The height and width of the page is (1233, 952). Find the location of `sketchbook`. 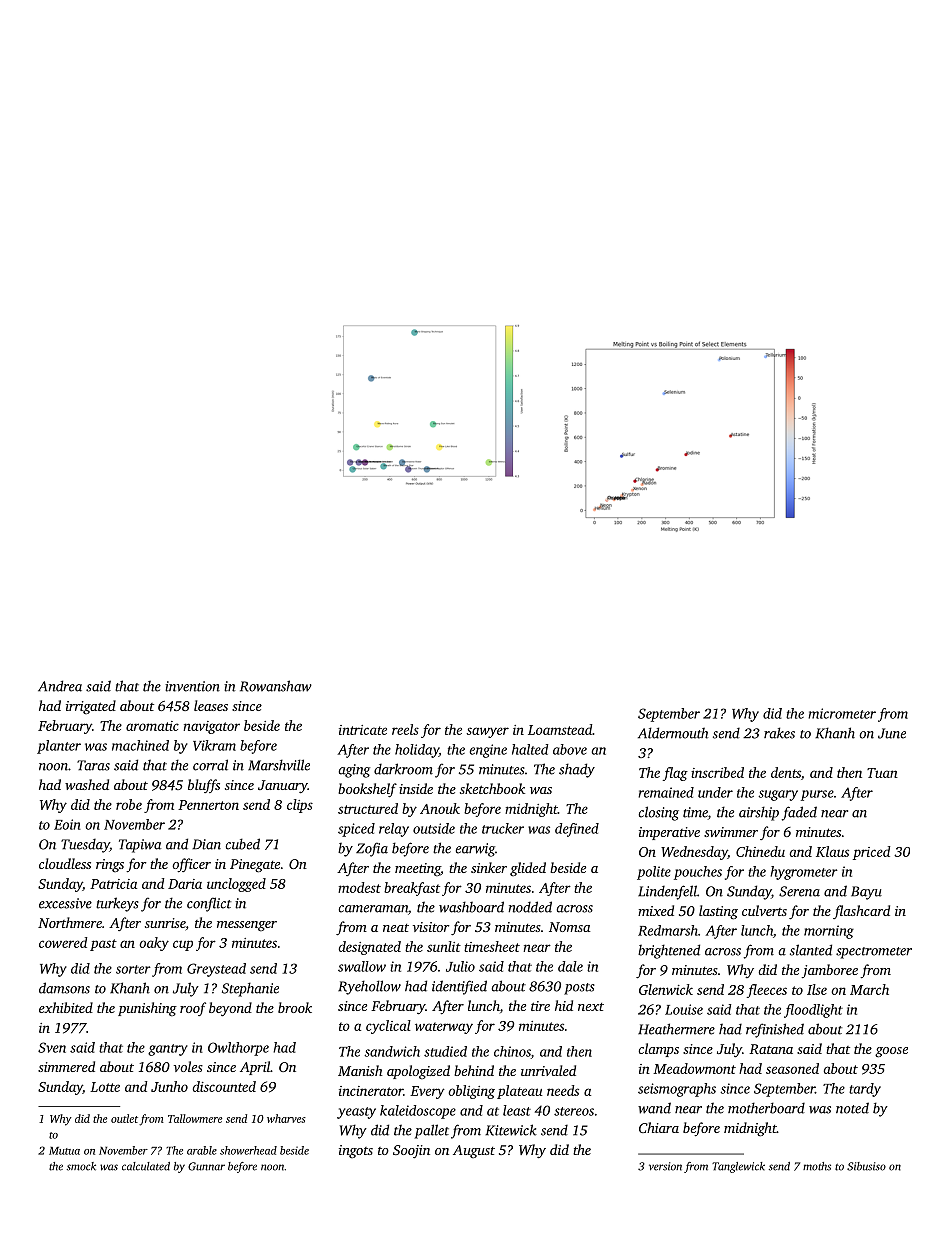

sketchbook is located at coordinates (492, 788).
